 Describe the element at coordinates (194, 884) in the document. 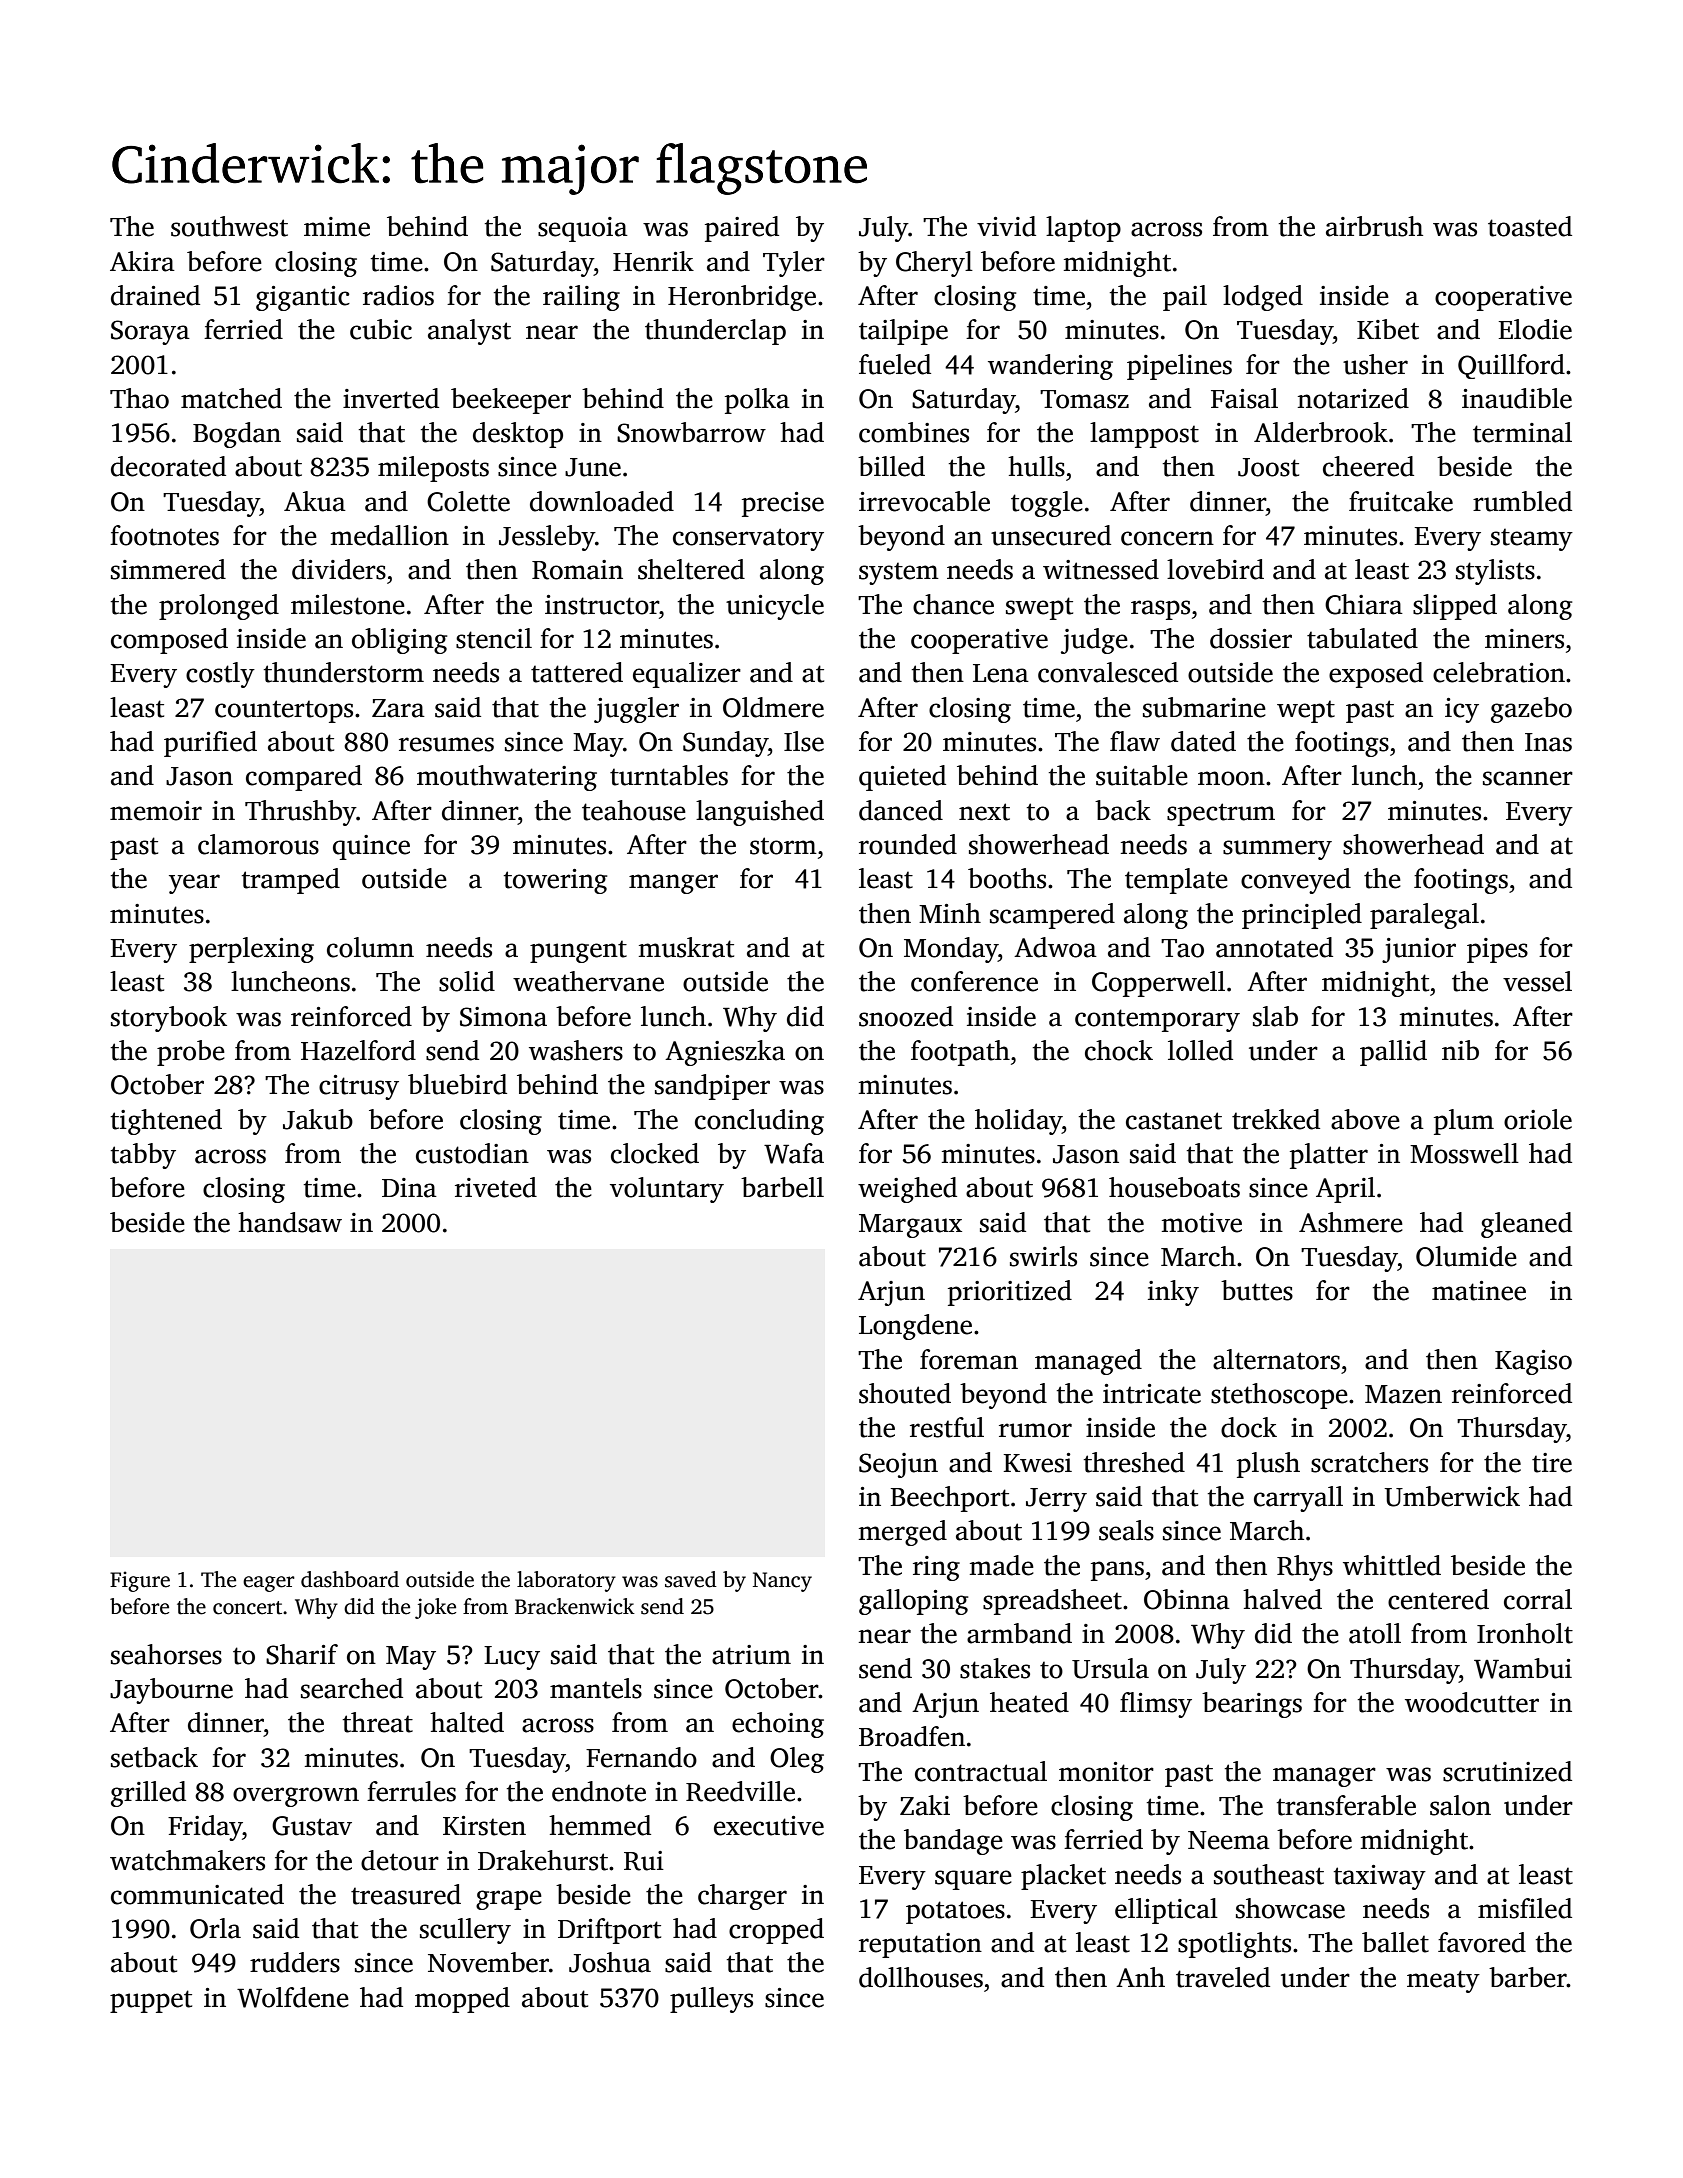

I see `year` at that location.
